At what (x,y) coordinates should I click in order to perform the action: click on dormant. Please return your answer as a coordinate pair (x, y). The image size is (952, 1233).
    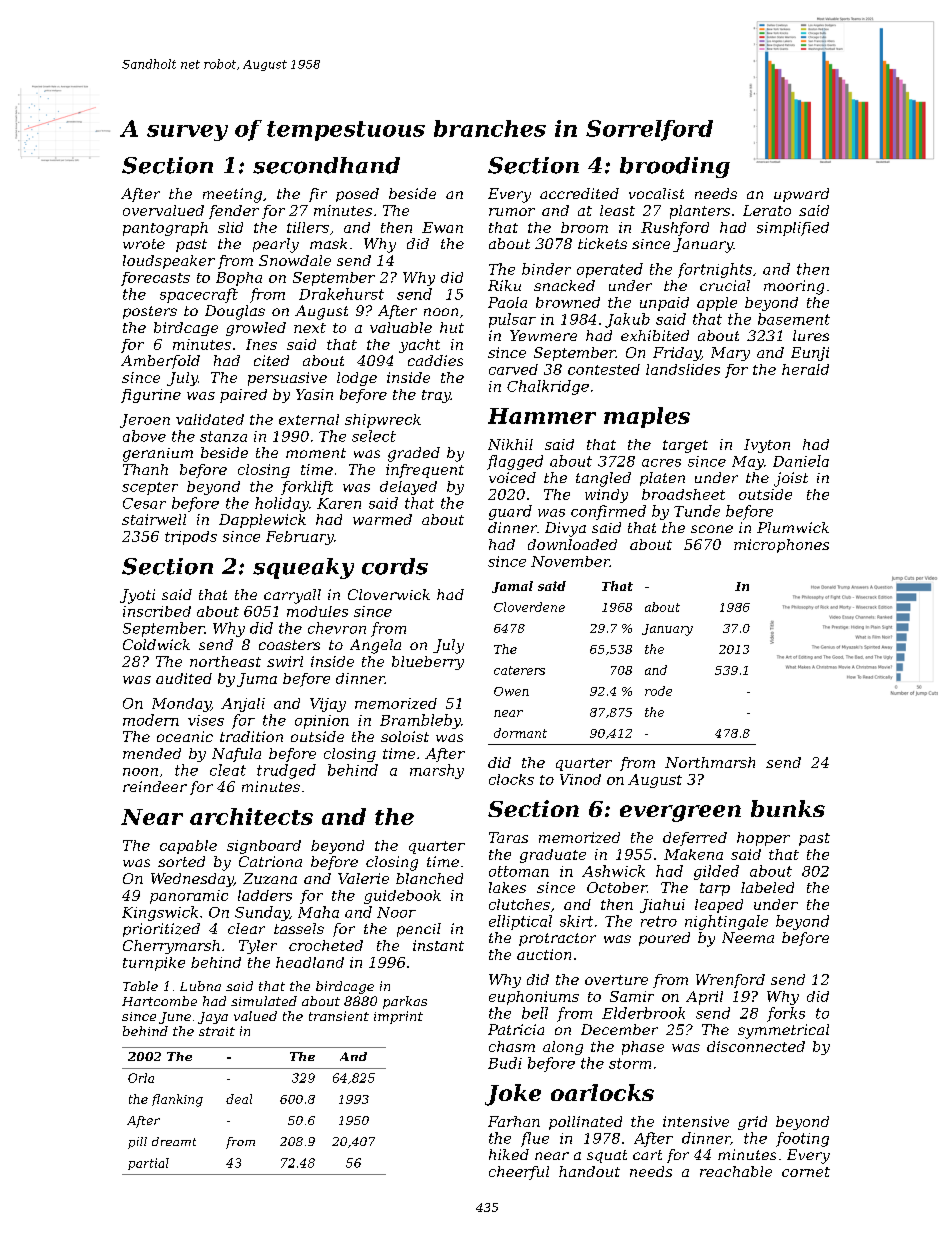
    Looking at the image, I should click on (520, 733).
